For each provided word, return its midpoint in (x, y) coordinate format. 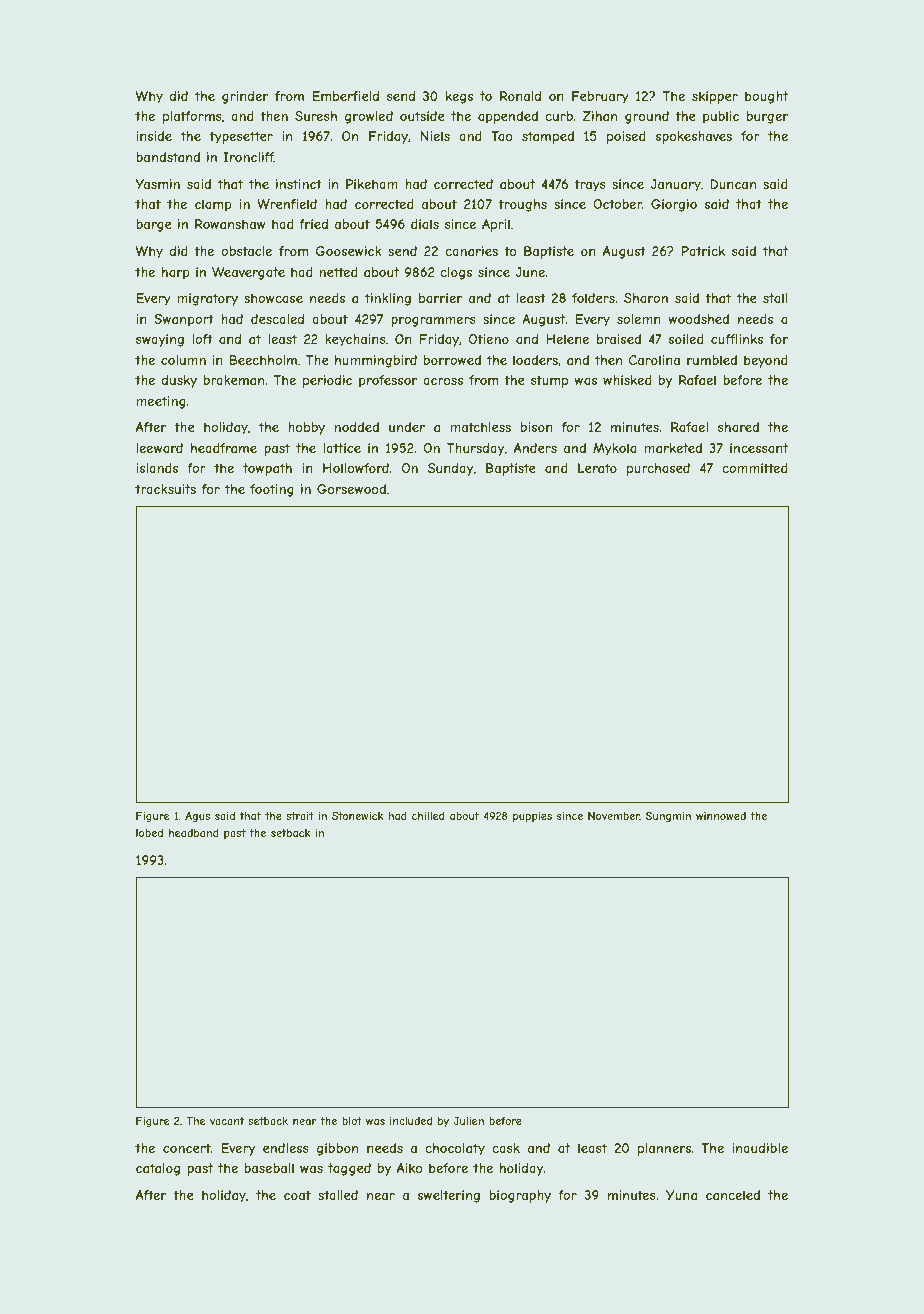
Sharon (646, 298)
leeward (159, 448)
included (411, 1121)
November (614, 816)
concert (187, 1148)
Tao (502, 136)
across (443, 381)
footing (272, 490)
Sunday (450, 469)
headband (194, 833)
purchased (658, 469)
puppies (532, 817)
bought (766, 97)
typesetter (241, 137)
